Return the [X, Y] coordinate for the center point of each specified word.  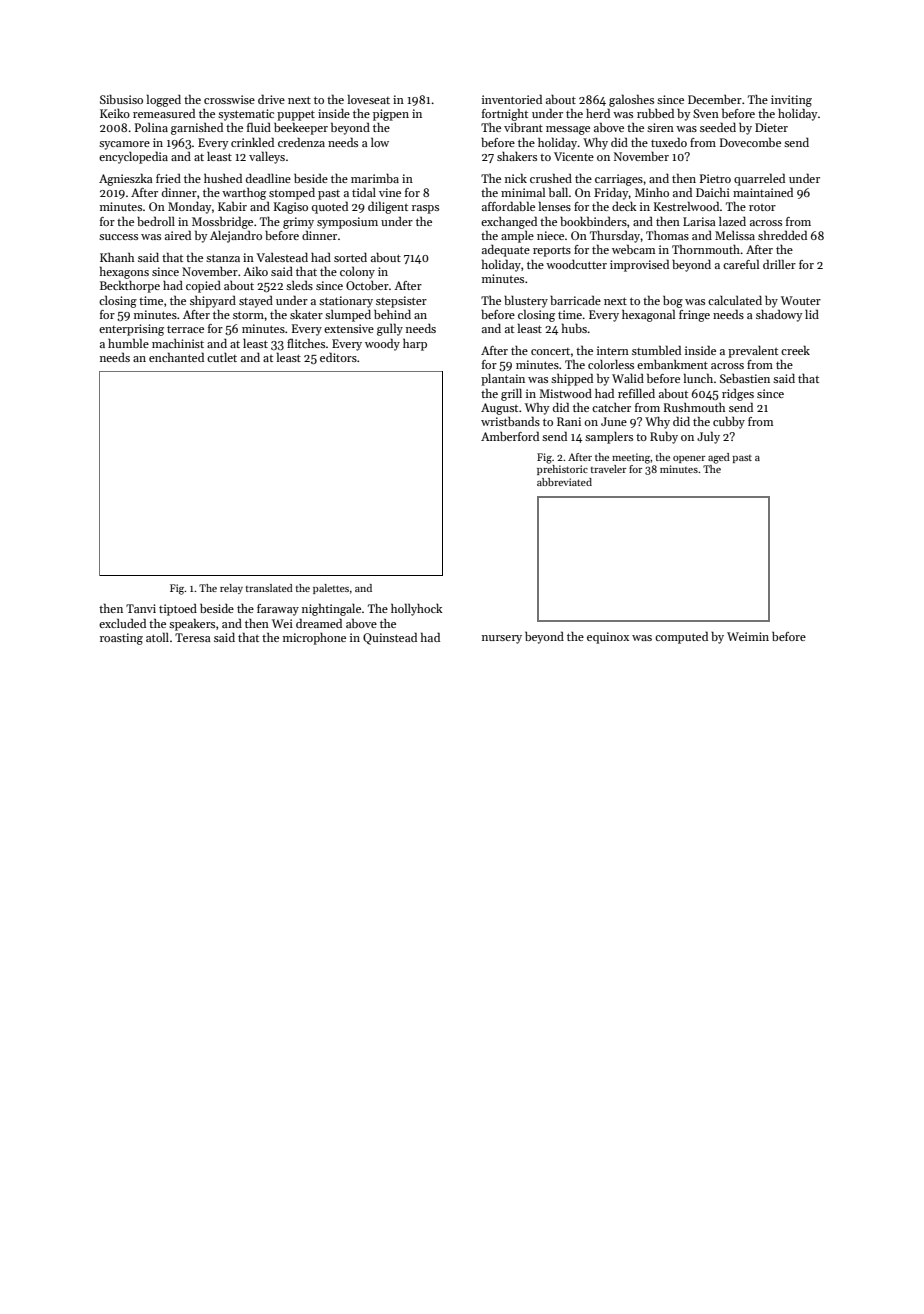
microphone [314, 639]
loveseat [369, 99]
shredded [782, 235]
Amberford [510, 436]
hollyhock [417, 609]
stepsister [401, 302]
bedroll [156, 221]
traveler [608, 469]
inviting [791, 101]
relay [231, 589]
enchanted [176, 357]
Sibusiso [121, 99]
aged [719, 458]
